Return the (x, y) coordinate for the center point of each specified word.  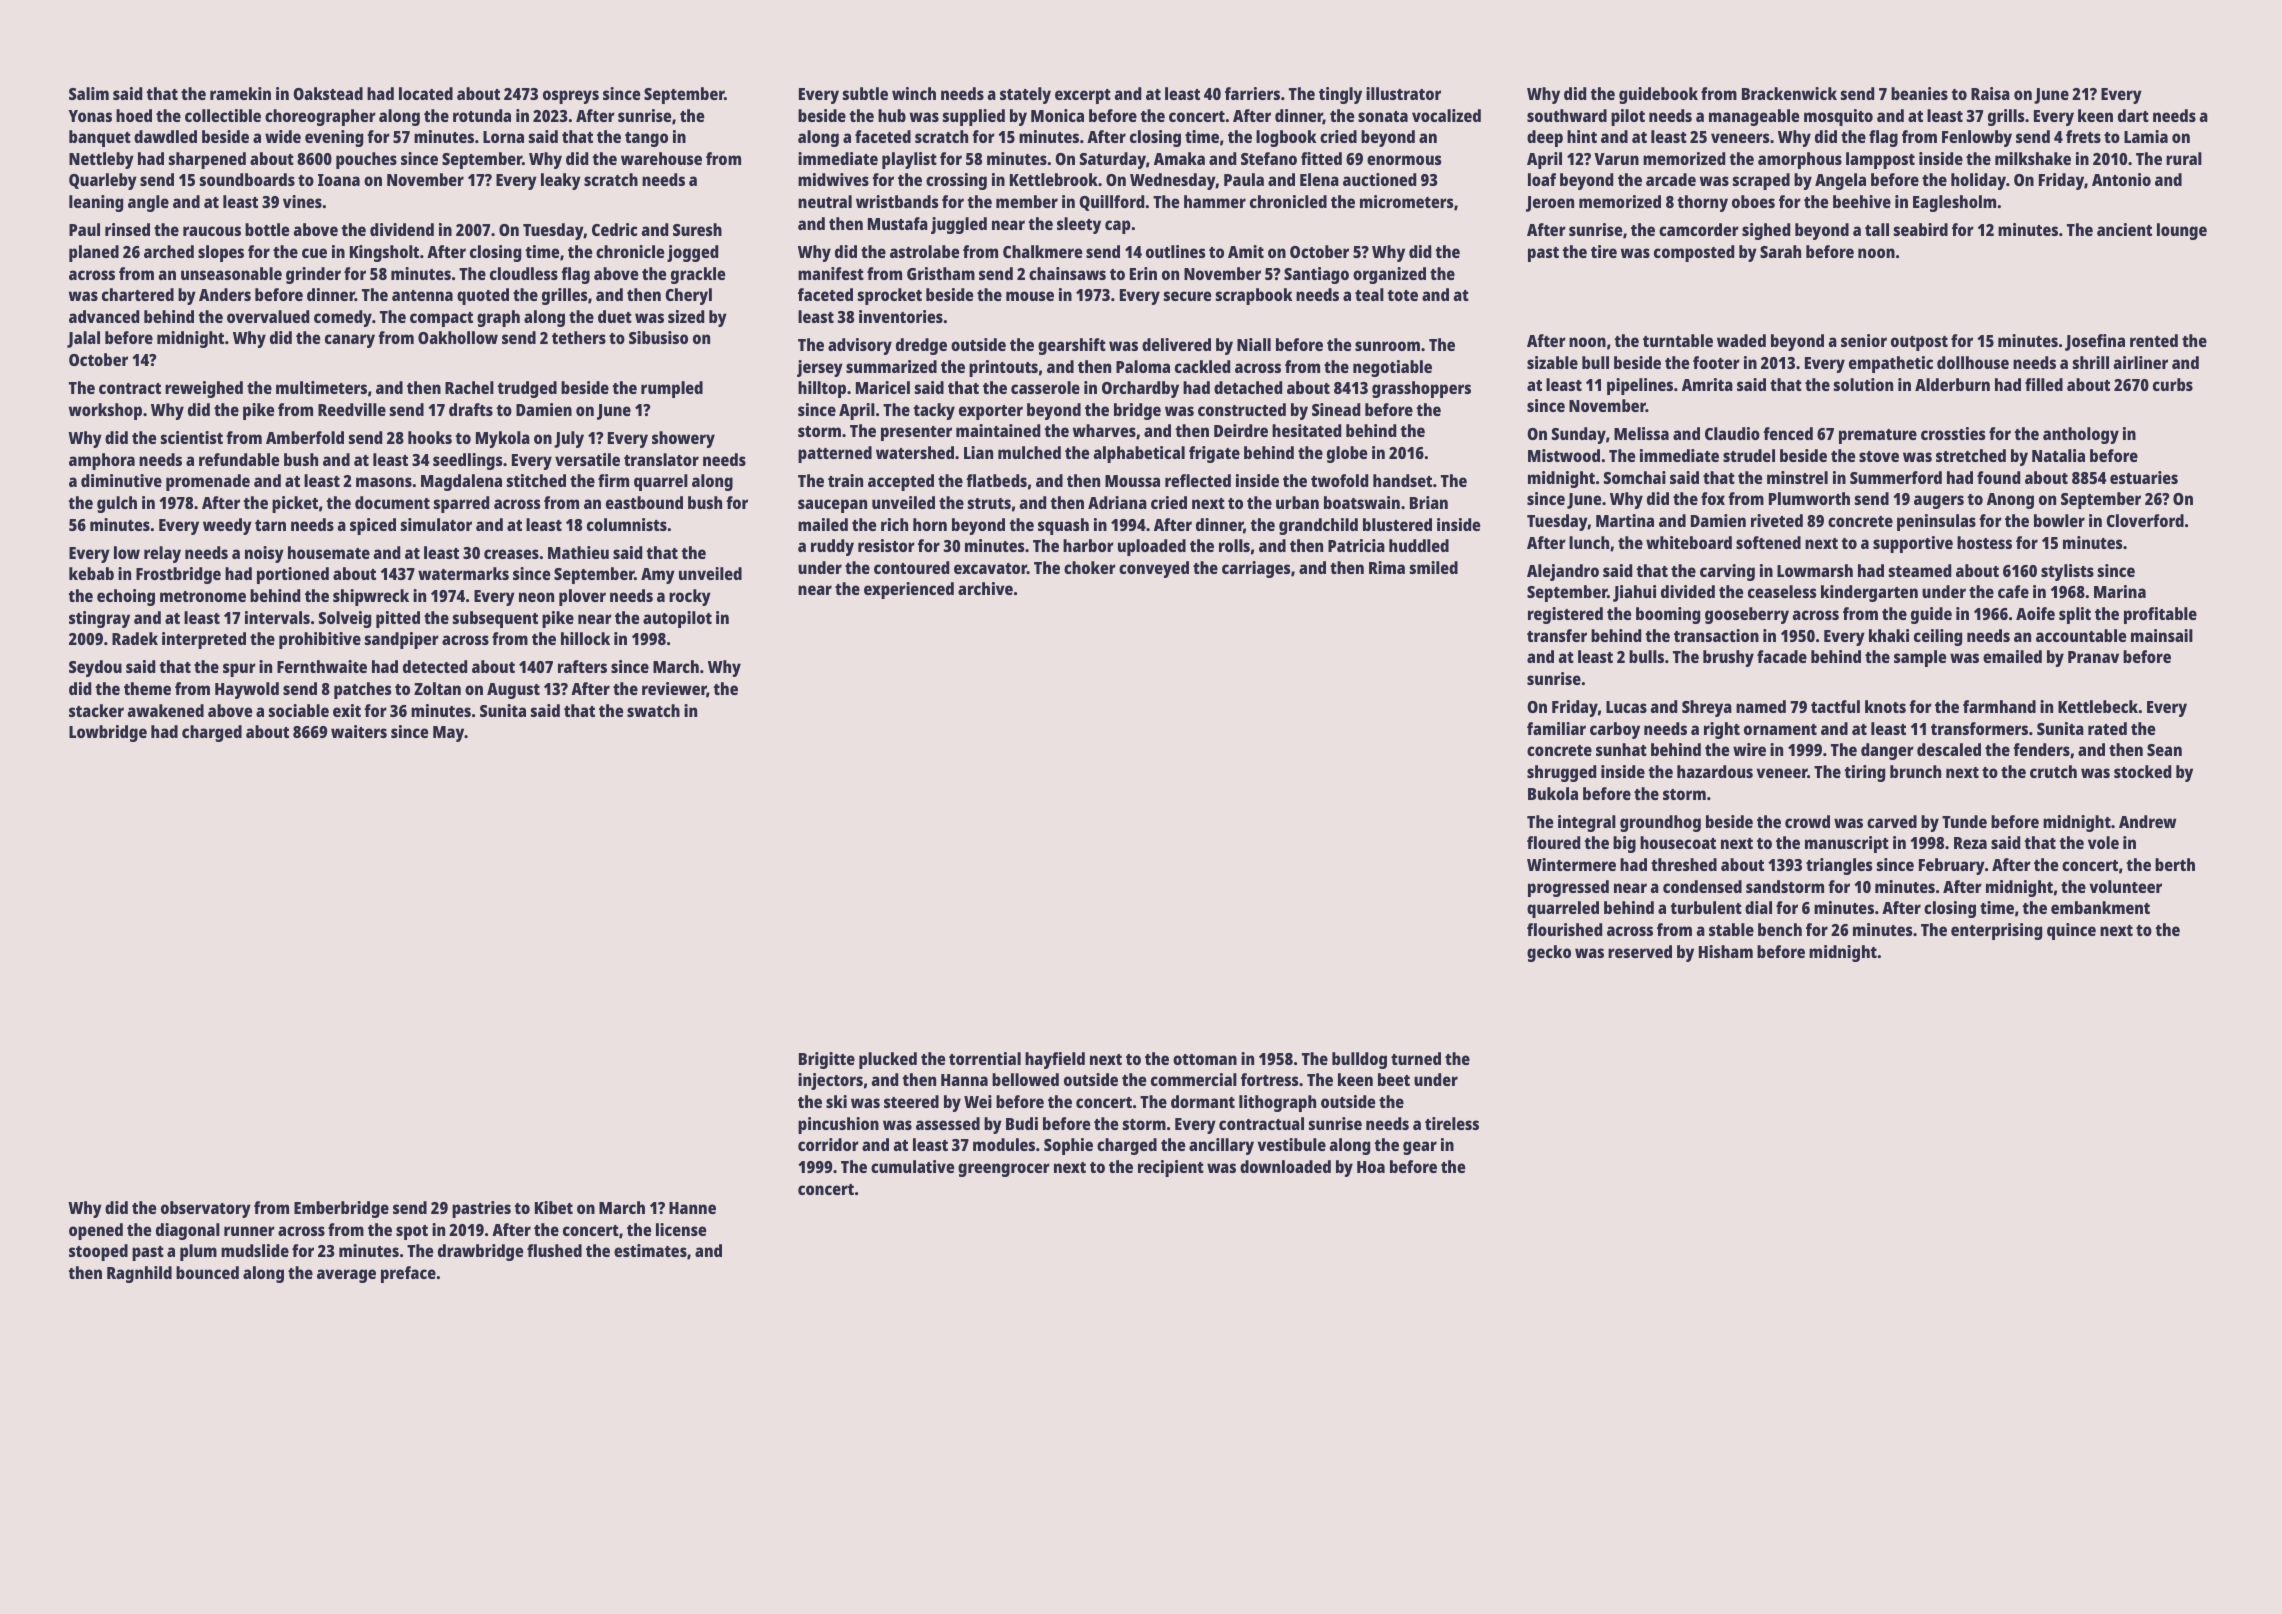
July (569, 439)
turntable (1678, 340)
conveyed (1154, 569)
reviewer (674, 690)
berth (2175, 864)
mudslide (255, 1250)
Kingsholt (384, 253)
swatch (653, 710)
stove (1879, 456)
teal (1369, 294)
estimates (650, 1250)
